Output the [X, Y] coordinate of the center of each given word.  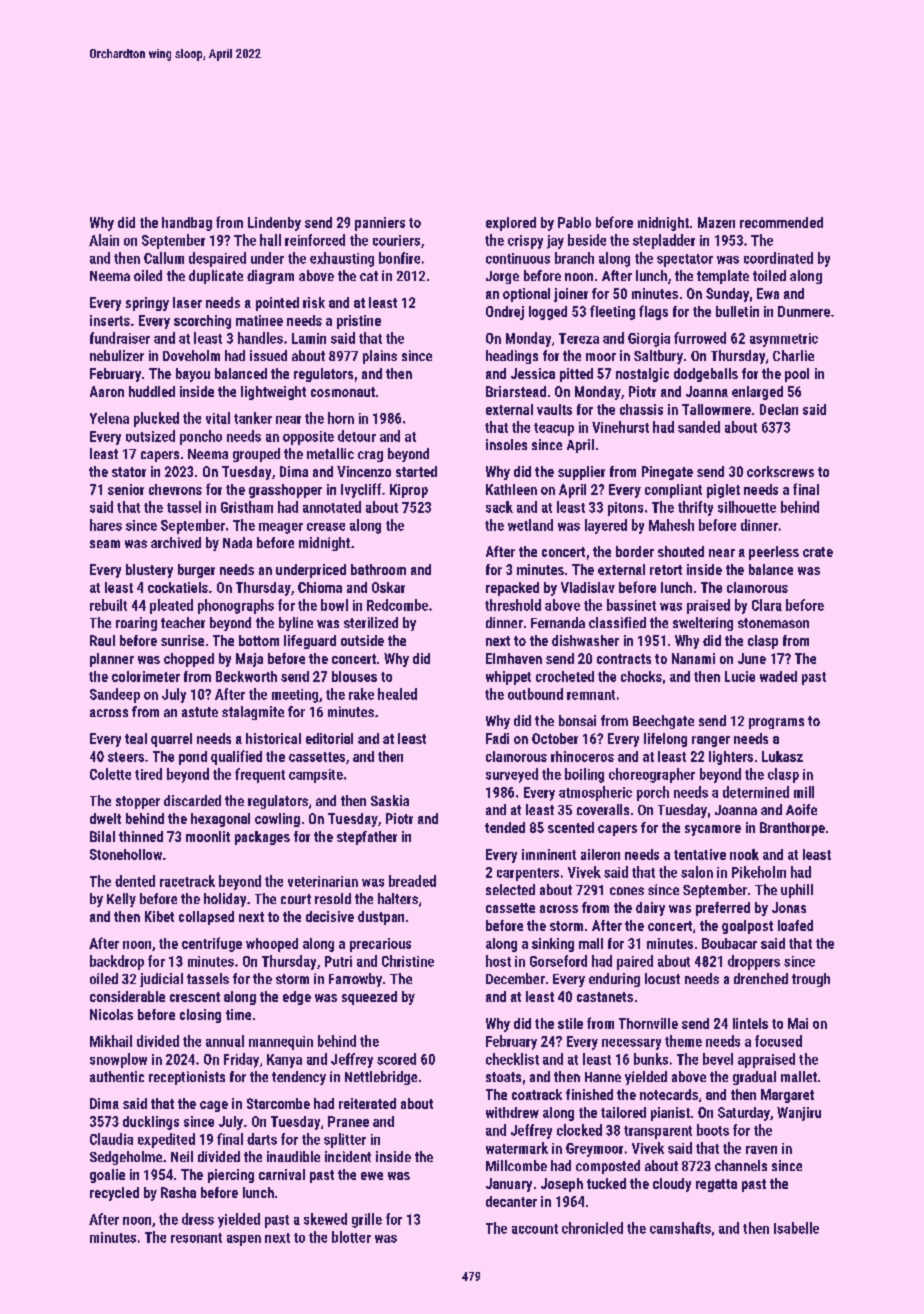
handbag [187, 224]
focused [778, 1041]
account [535, 1229]
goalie [107, 1176]
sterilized [371, 622]
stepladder [664, 241]
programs [776, 723]
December [515, 978]
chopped [189, 660]
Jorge [502, 277]
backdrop [117, 962]
